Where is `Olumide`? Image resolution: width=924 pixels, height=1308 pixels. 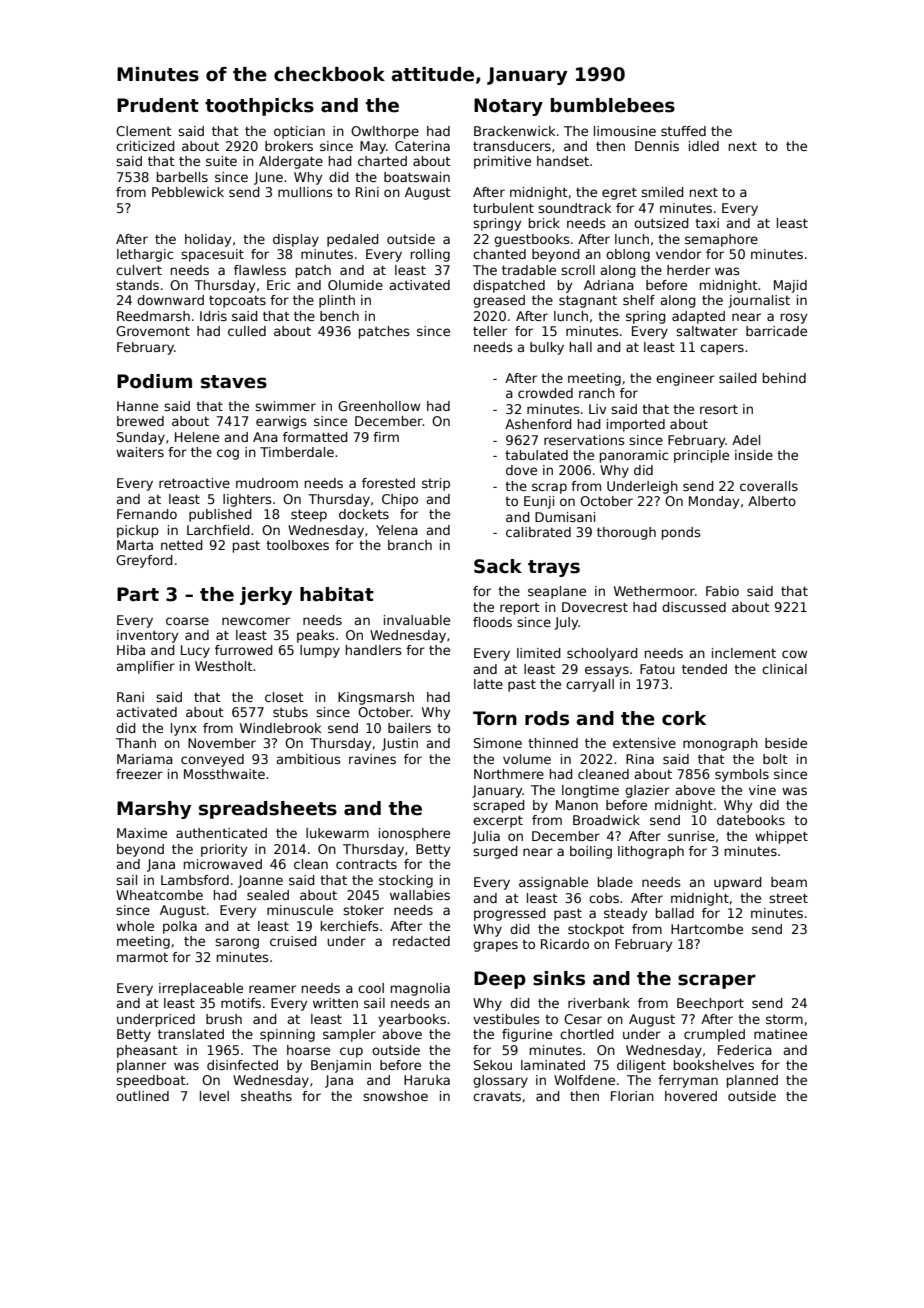
Olumide is located at coordinates (355, 285).
